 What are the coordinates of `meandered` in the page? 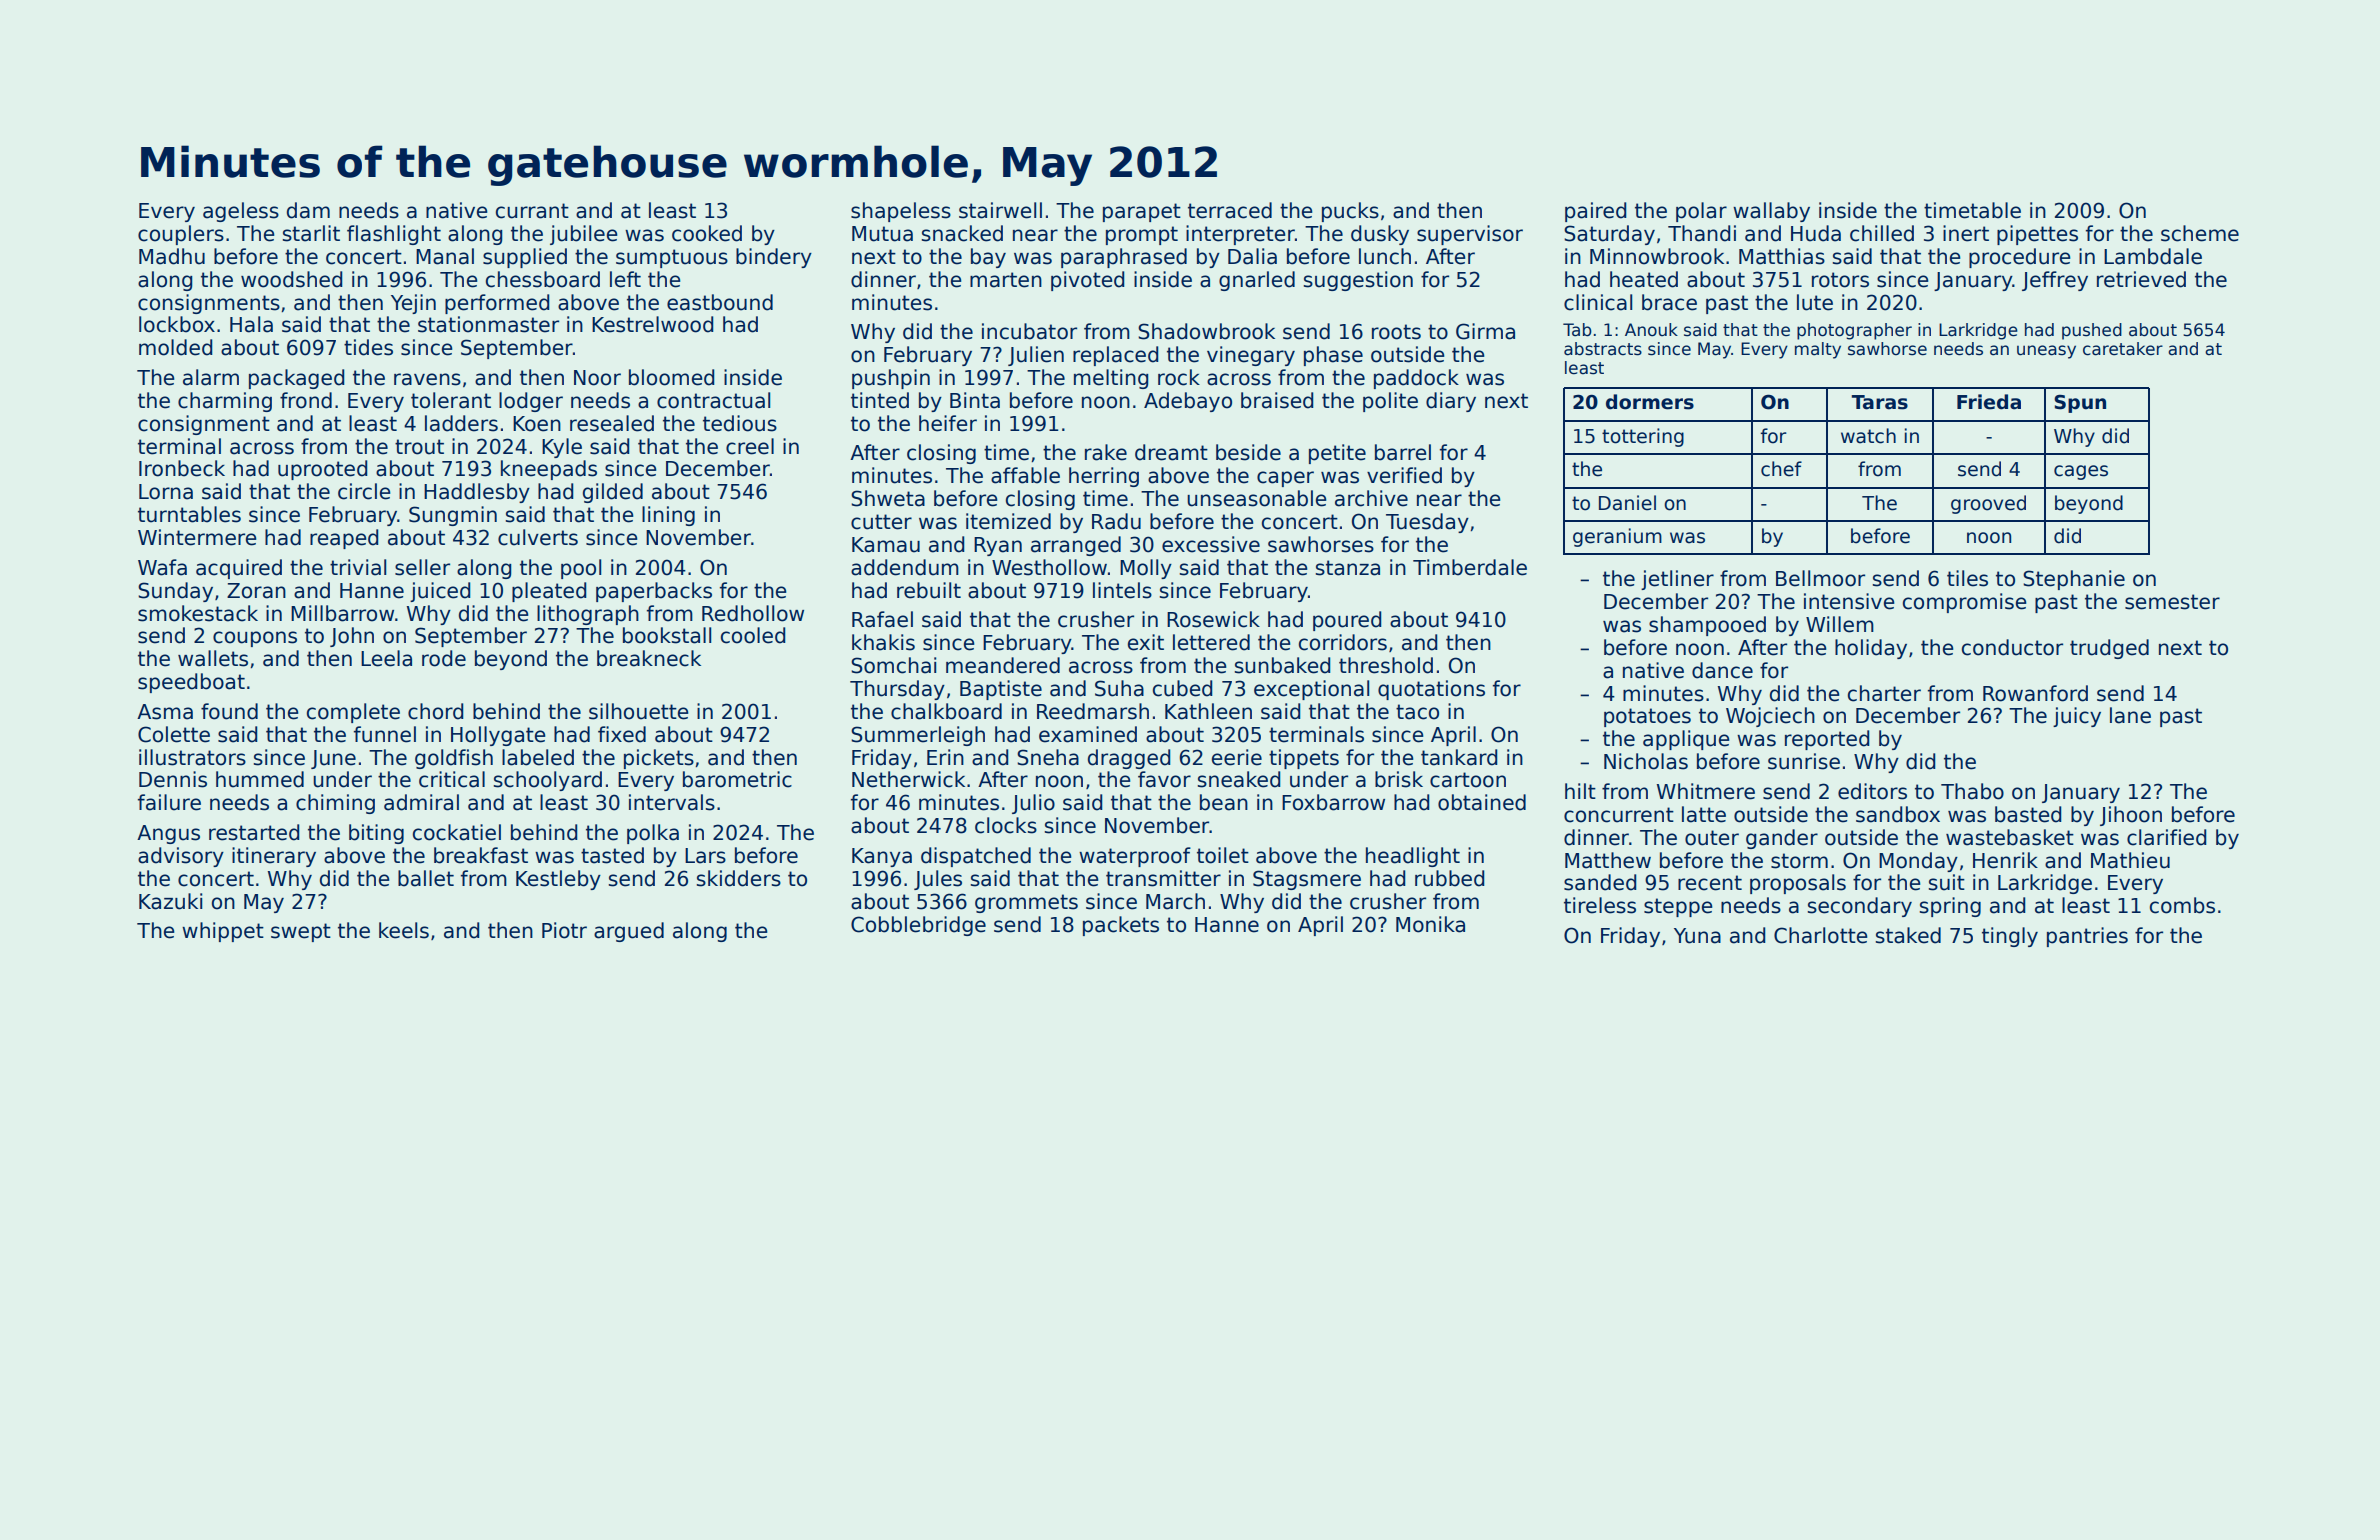 It's located at (1003, 665).
